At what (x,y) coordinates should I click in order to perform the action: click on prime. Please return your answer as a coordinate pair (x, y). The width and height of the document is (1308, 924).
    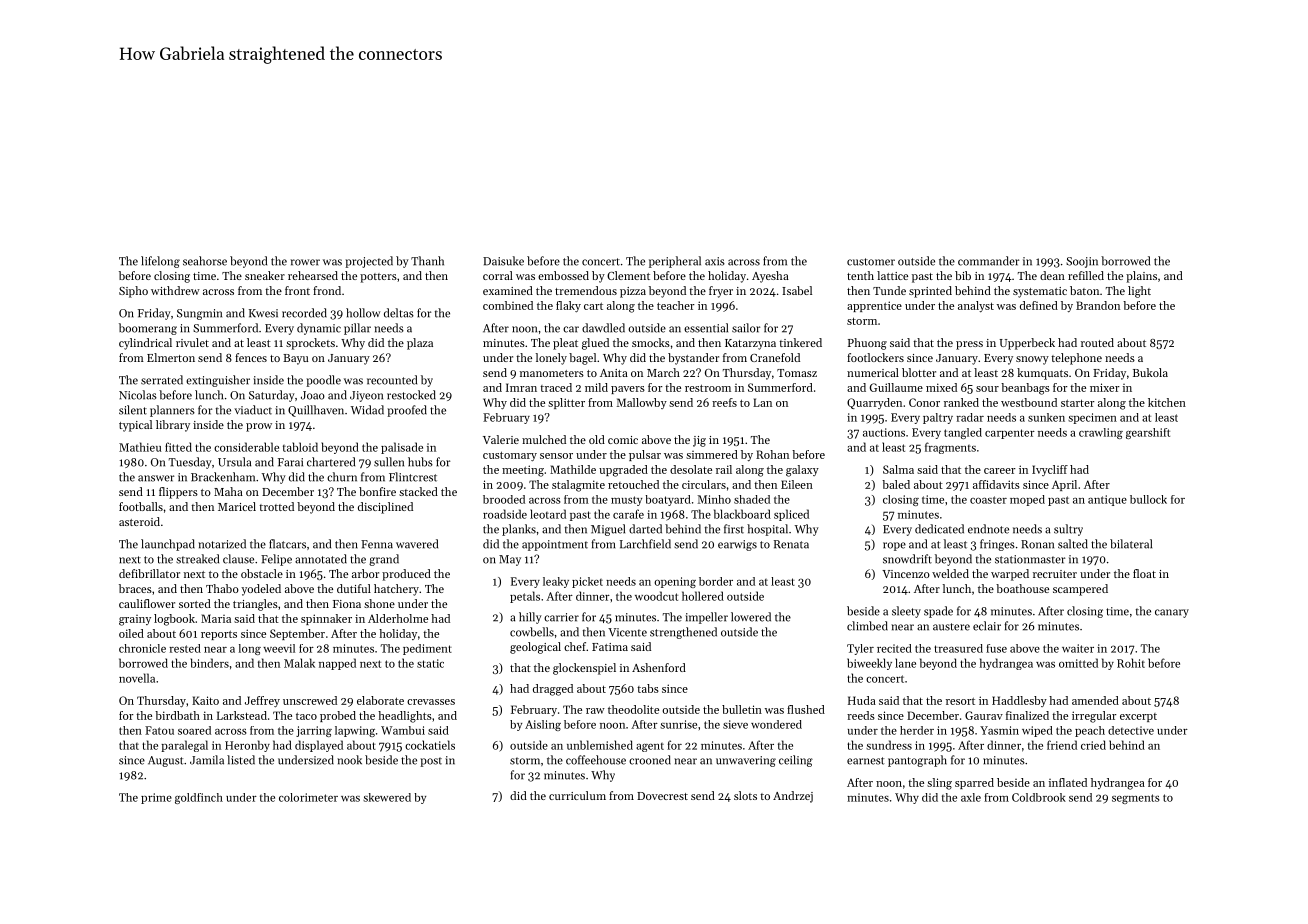
    Looking at the image, I should click on (156, 798).
